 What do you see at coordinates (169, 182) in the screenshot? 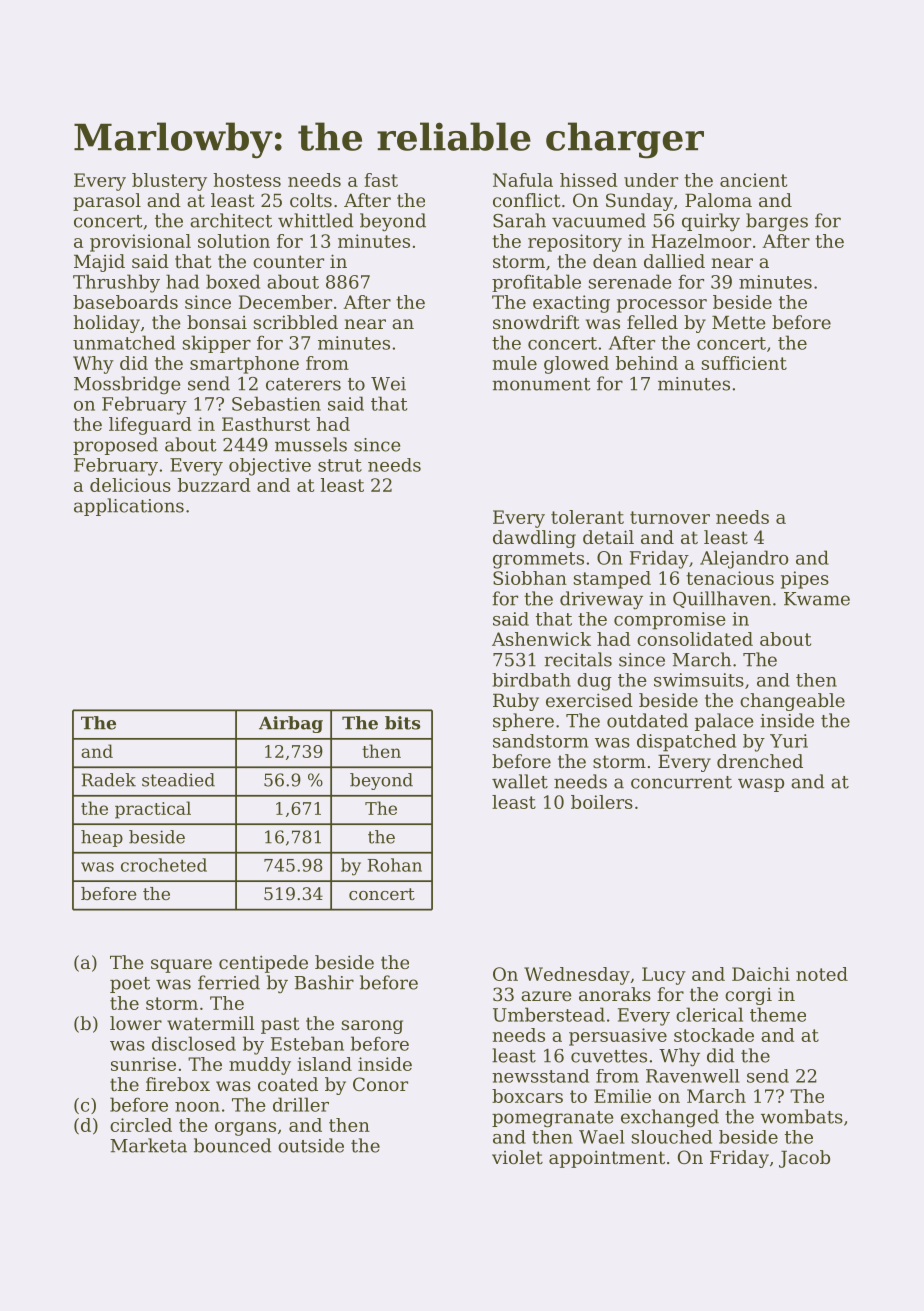
I see `blustery` at bounding box center [169, 182].
